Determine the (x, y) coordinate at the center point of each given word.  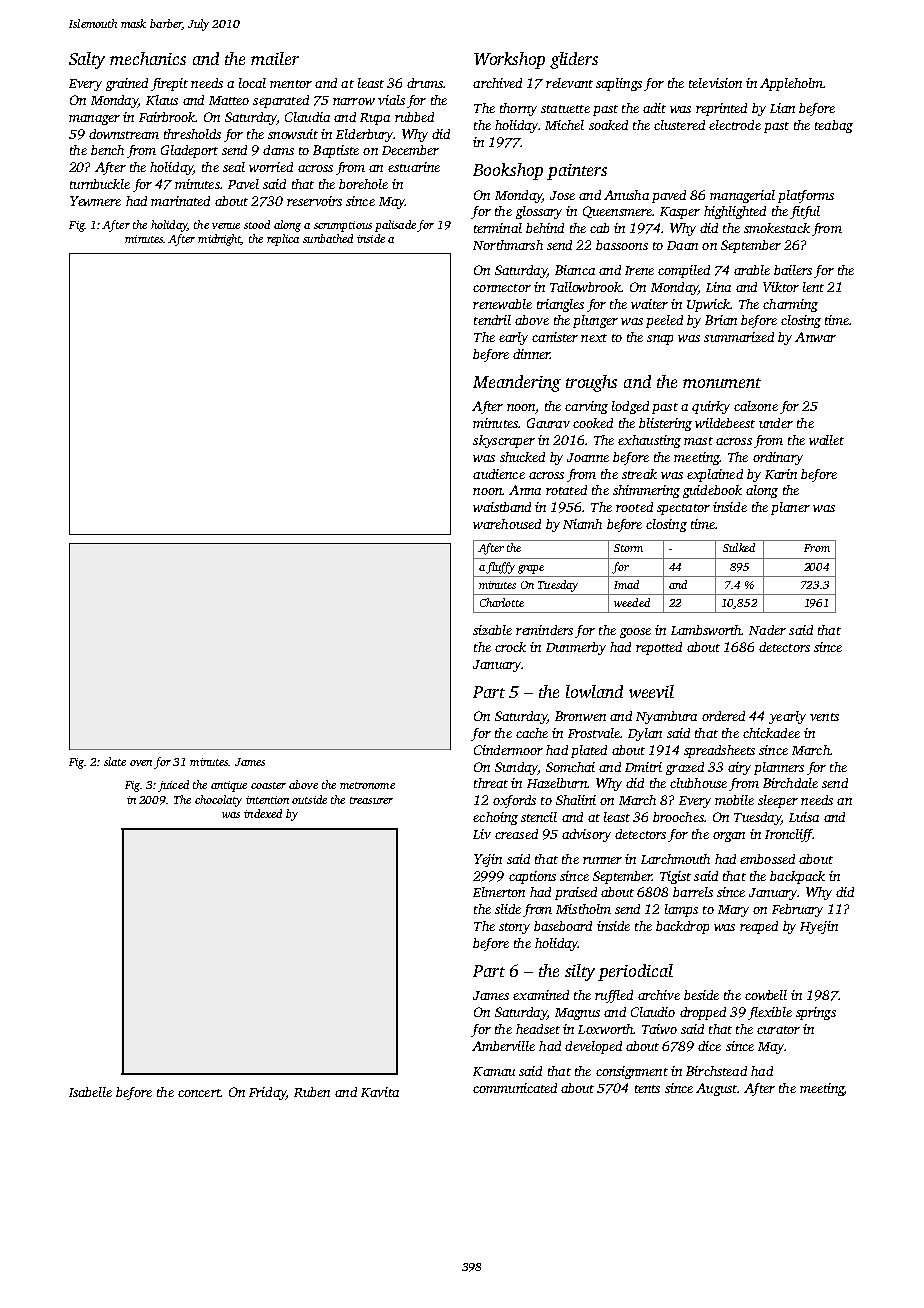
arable (752, 270)
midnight (219, 240)
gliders (574, 60)
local (252, 83)
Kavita (380, 1092)
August (716, 1089)
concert (199, 1093)
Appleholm (791, 84)
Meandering (517, 383)
